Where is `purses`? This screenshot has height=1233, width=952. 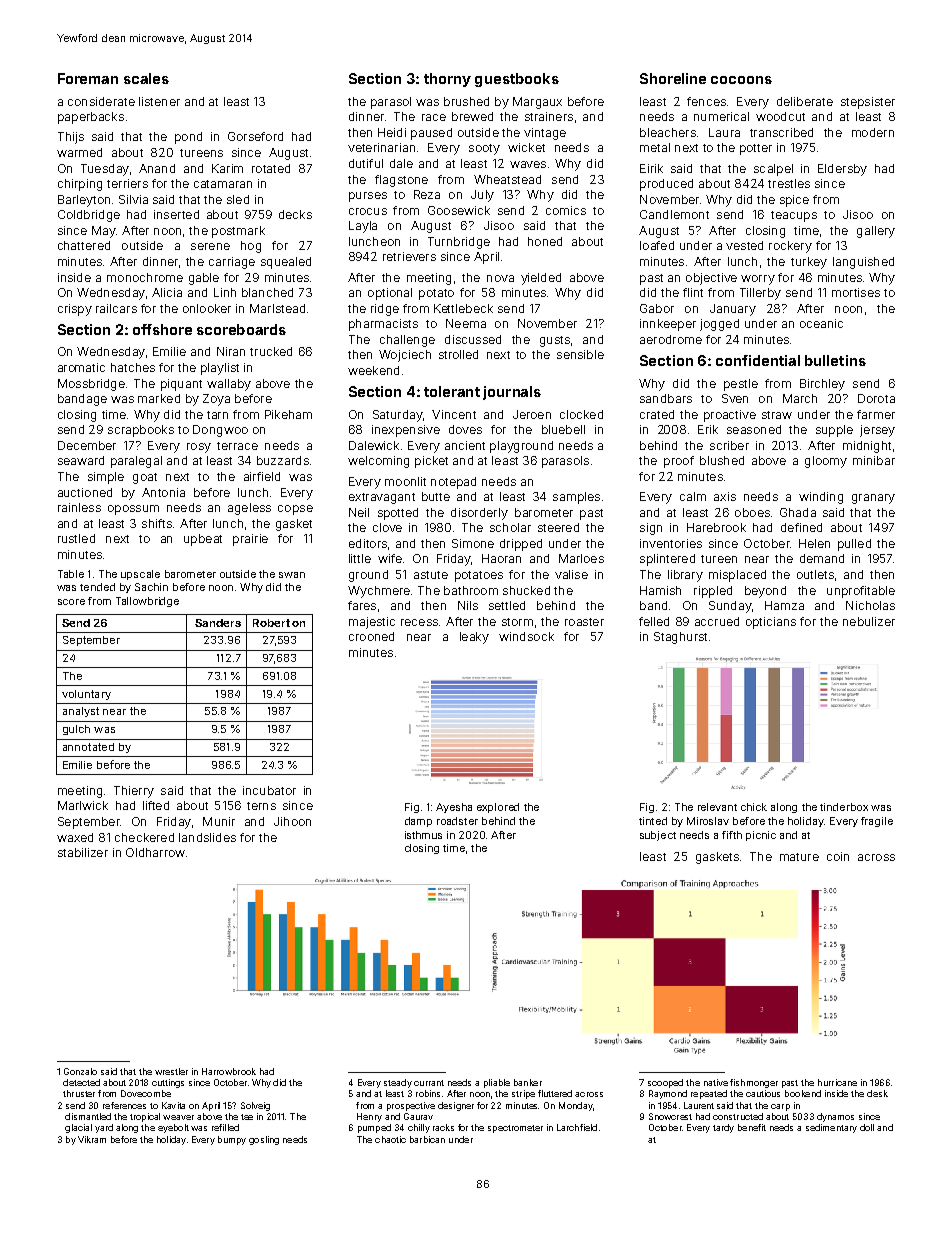 purses is located at coordinates (368, 197).
